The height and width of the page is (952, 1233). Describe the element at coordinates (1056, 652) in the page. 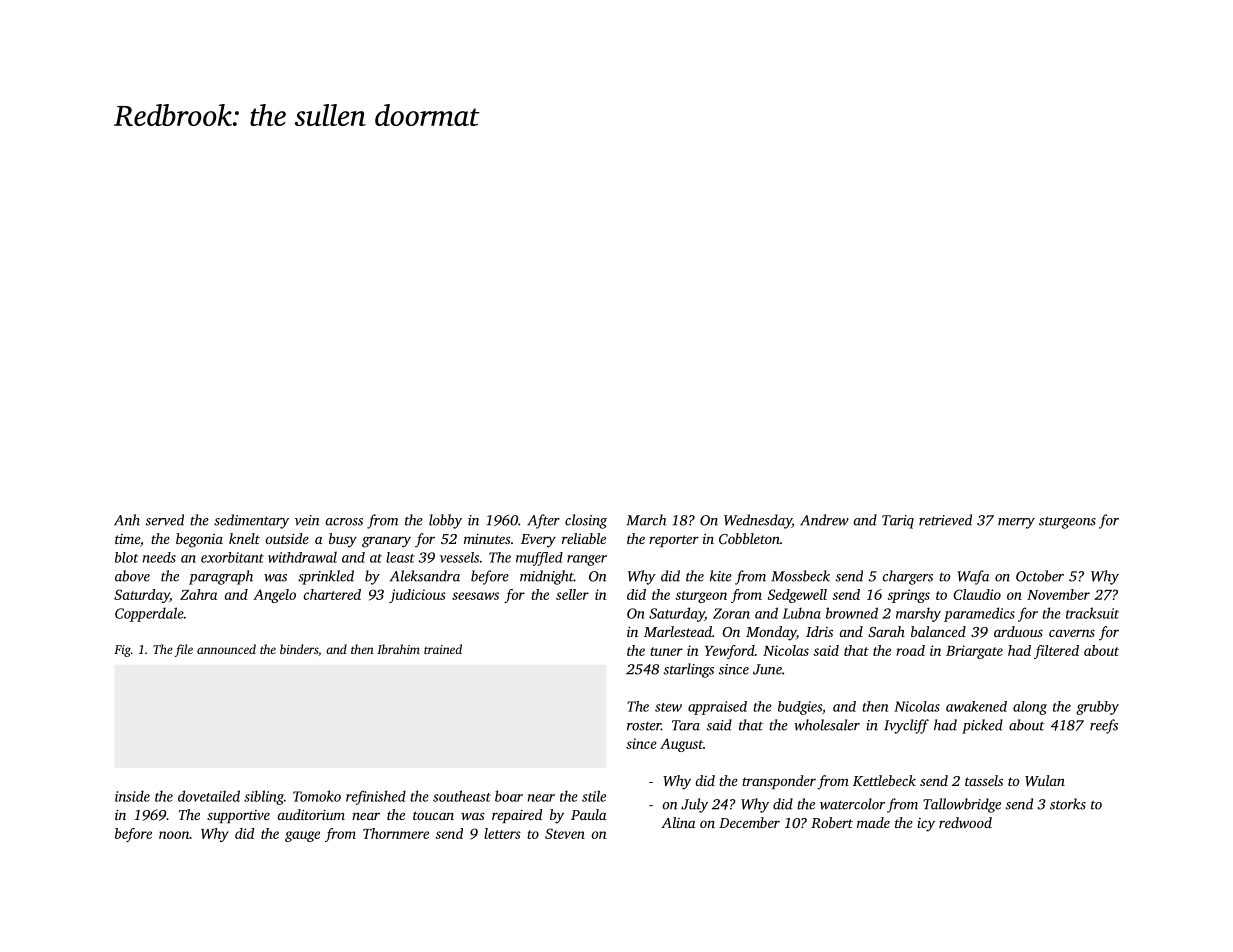

I see `filtered` at that location.
